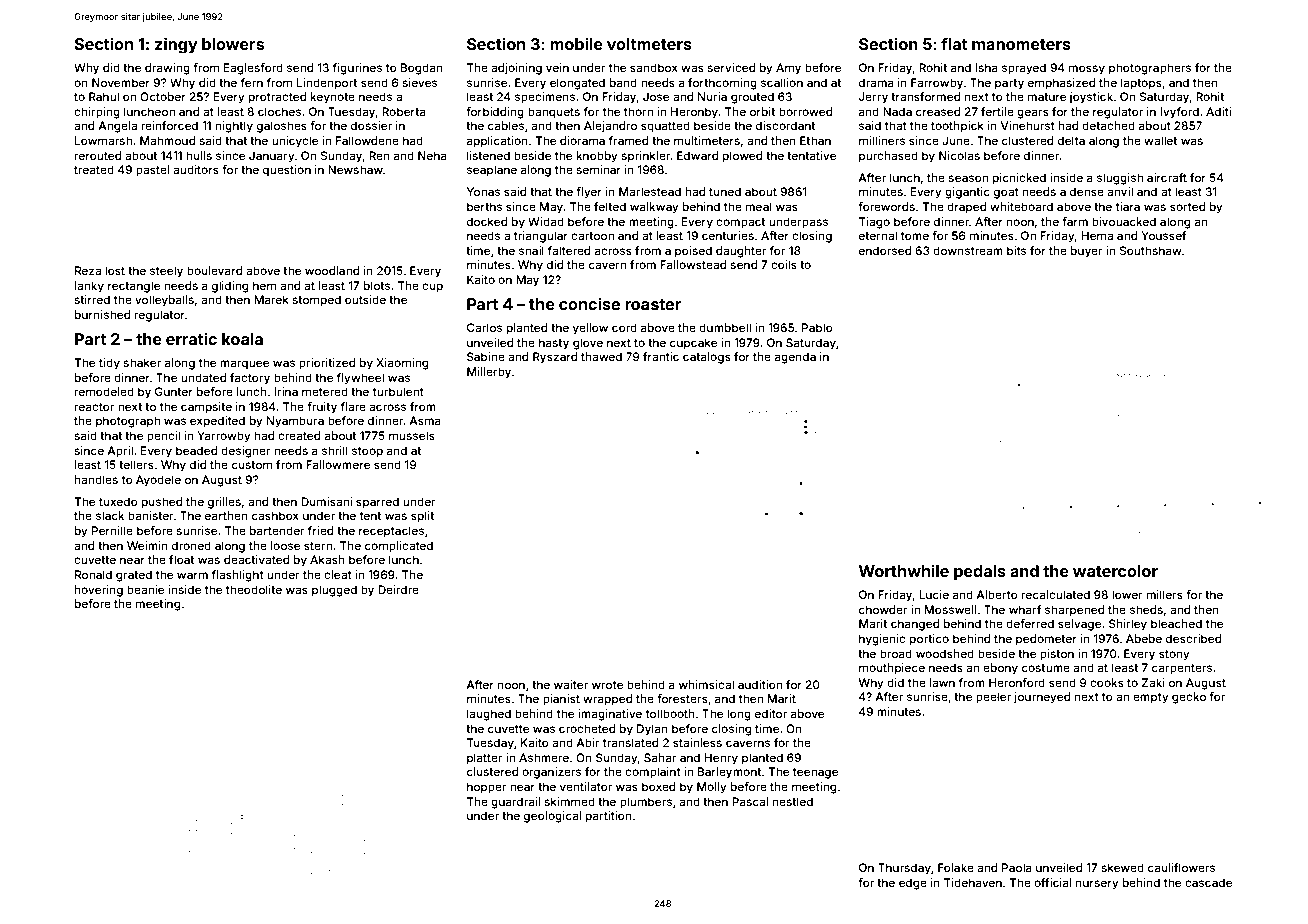 This screenshot has width=1308, height=924. I want to click on recalculated, so click(1056, 594).
